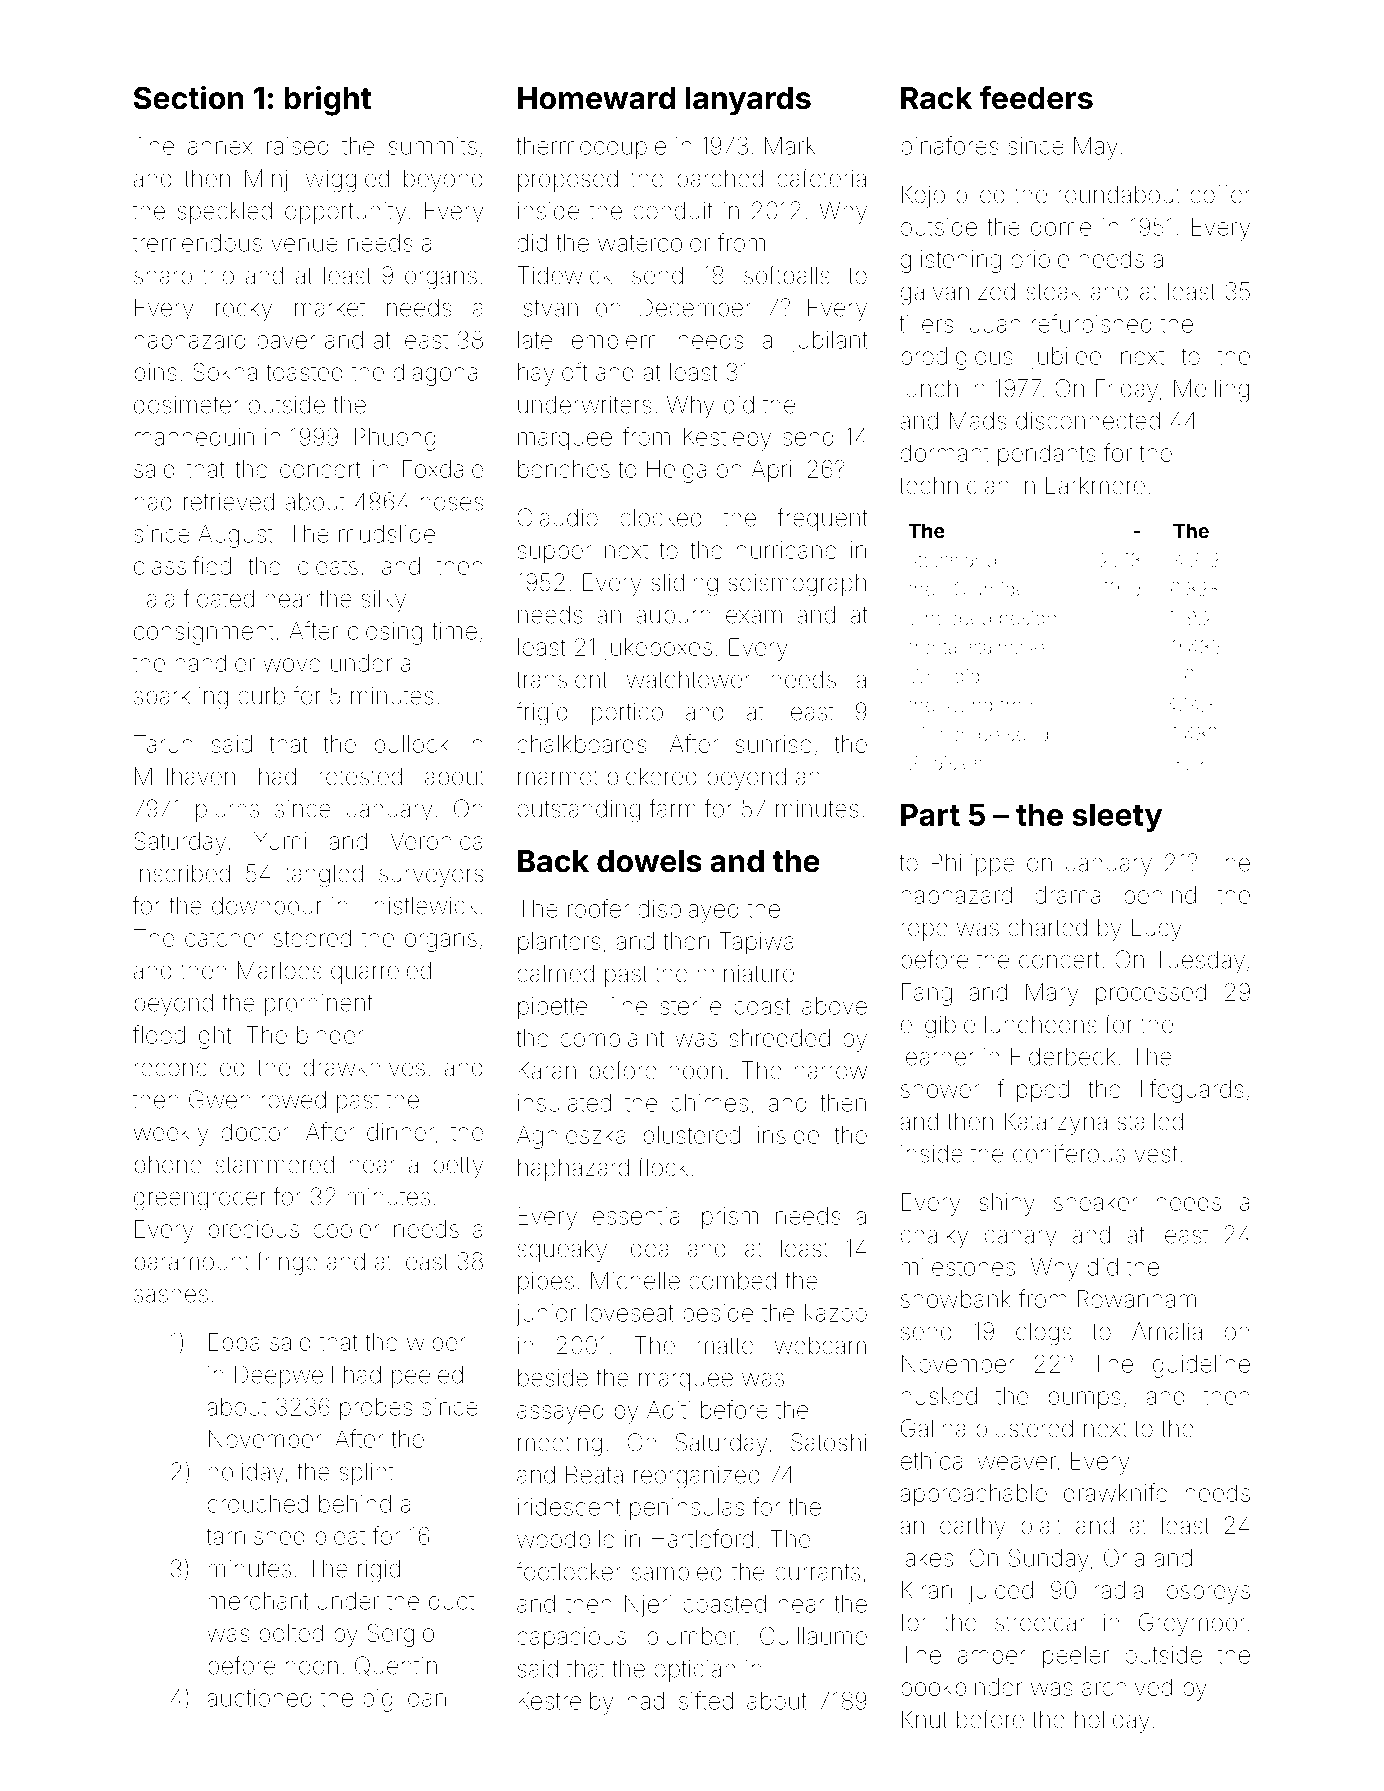 This page has height=1791, width=1384. Describe the element at coordinates (1201, 1366) in the page. I see `guideline` at that location.
